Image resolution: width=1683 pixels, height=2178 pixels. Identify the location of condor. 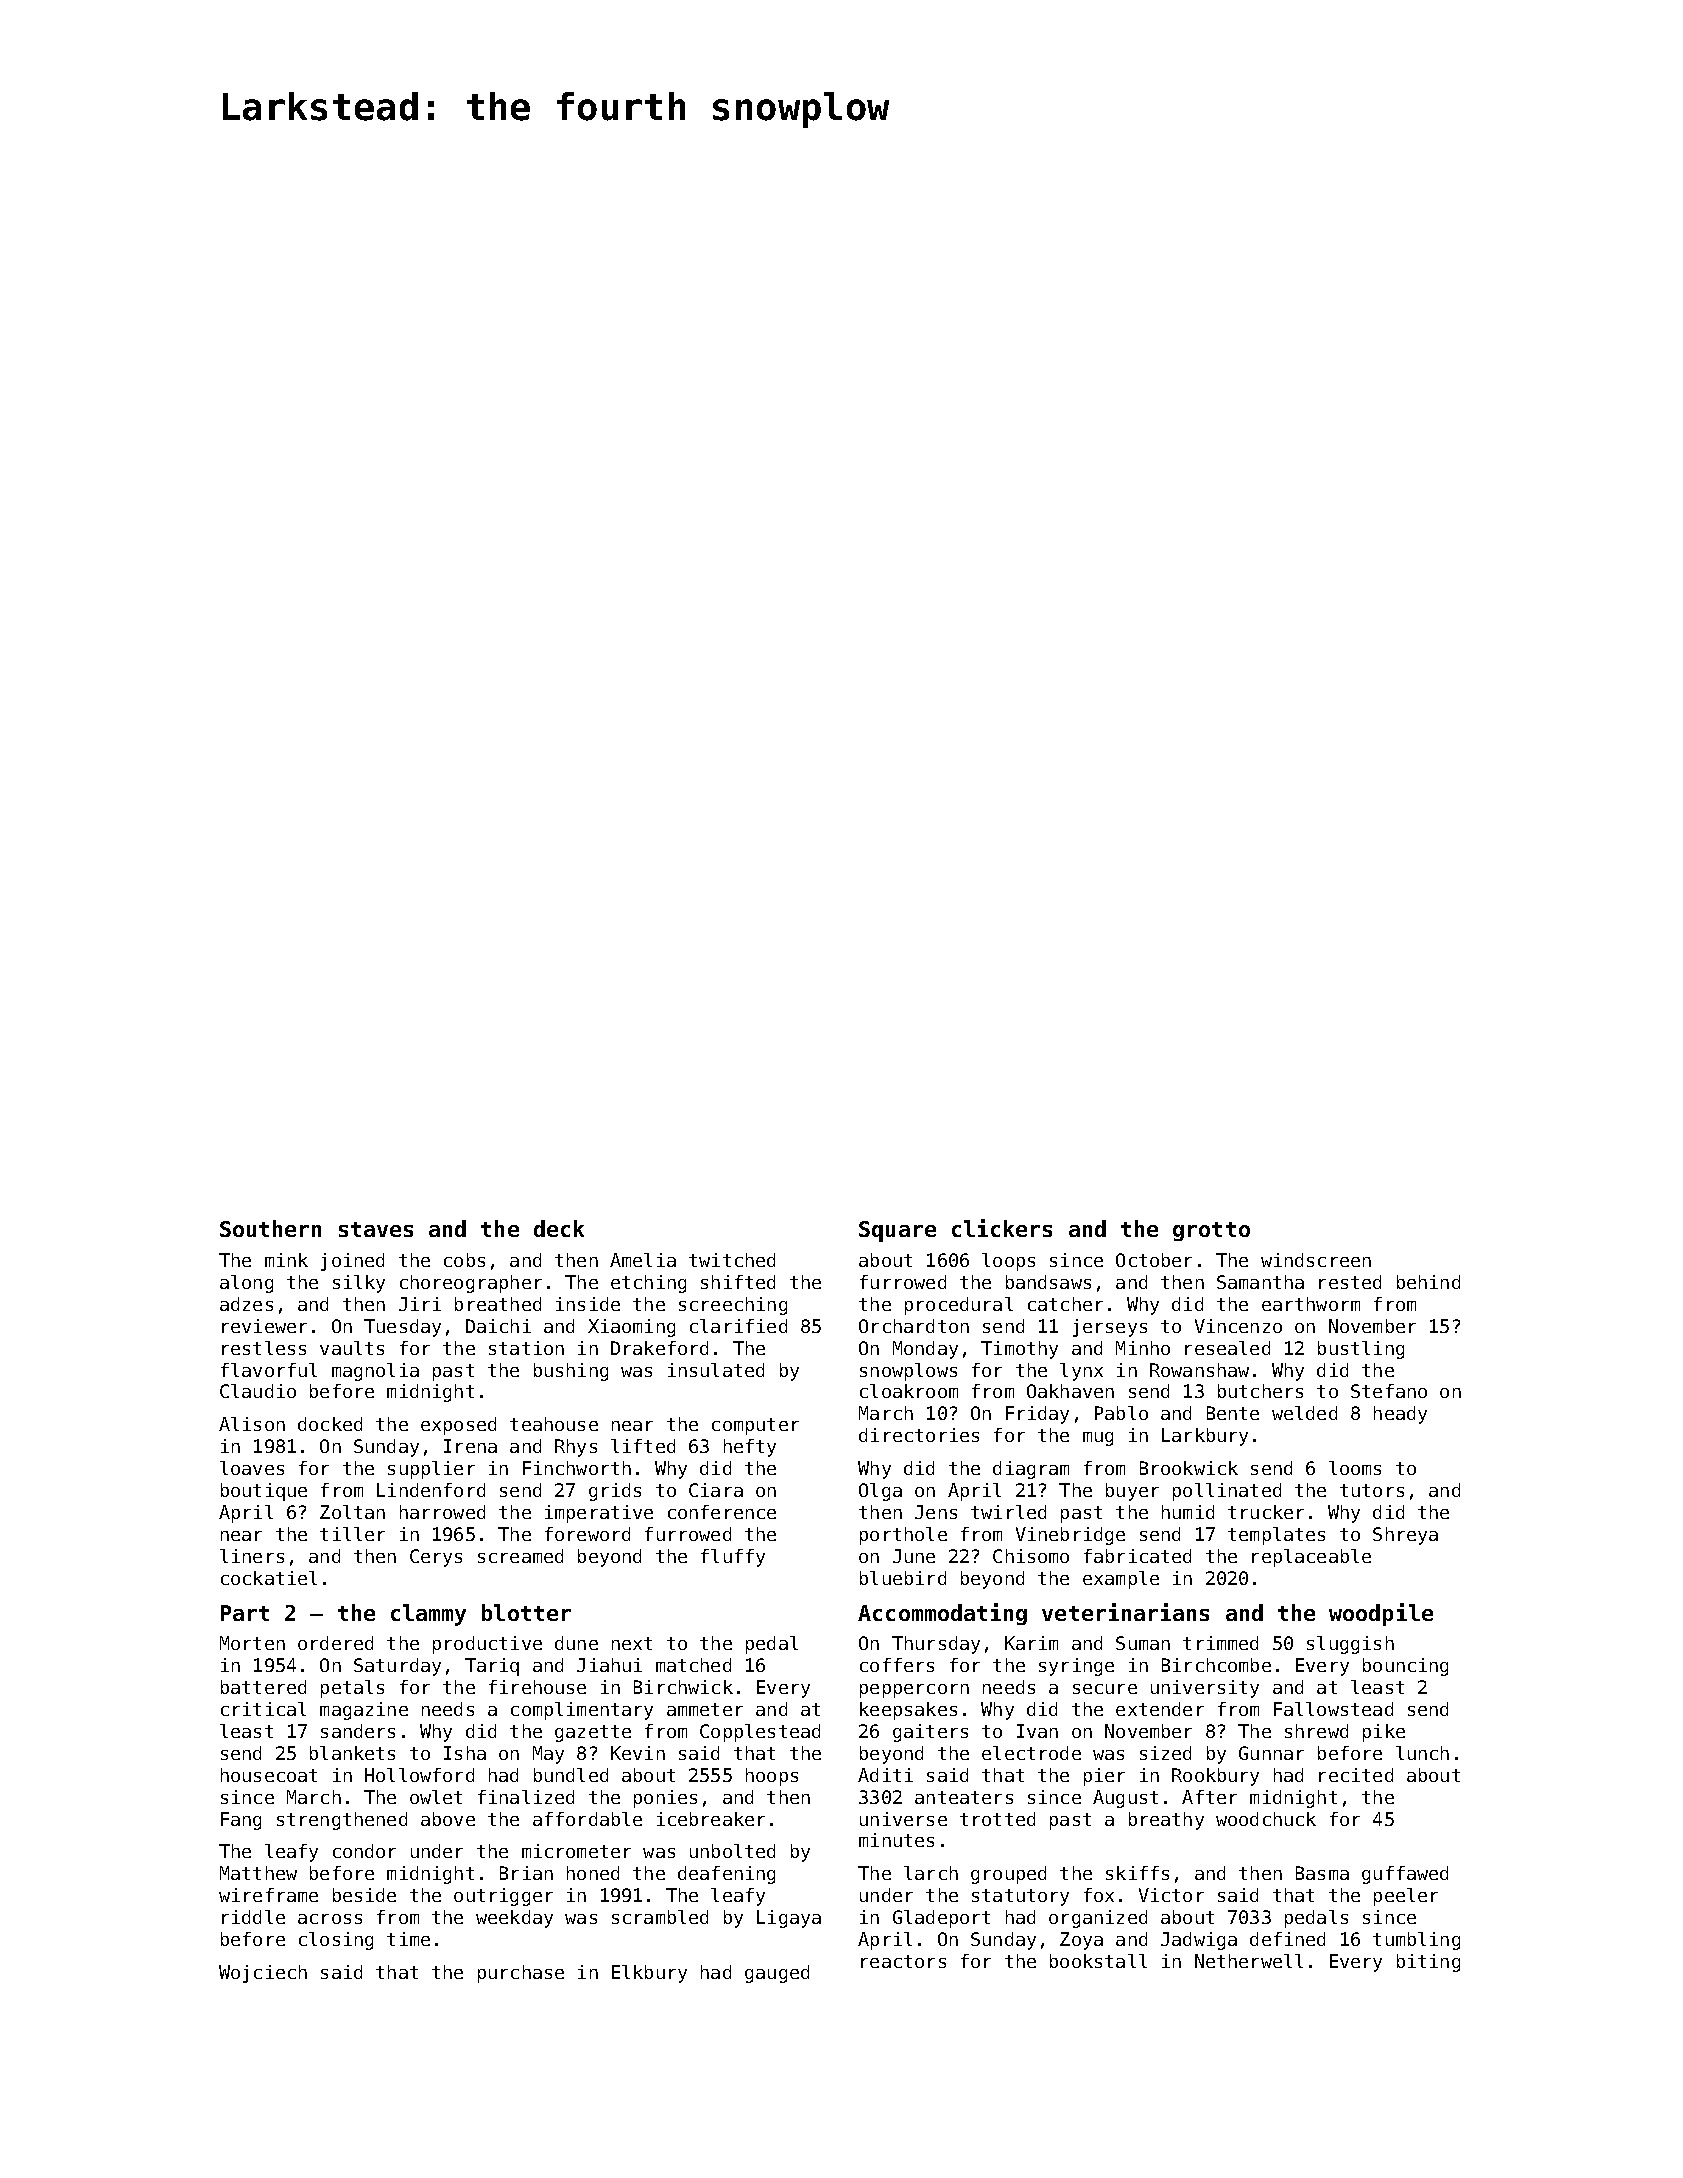
(364, 1851).
